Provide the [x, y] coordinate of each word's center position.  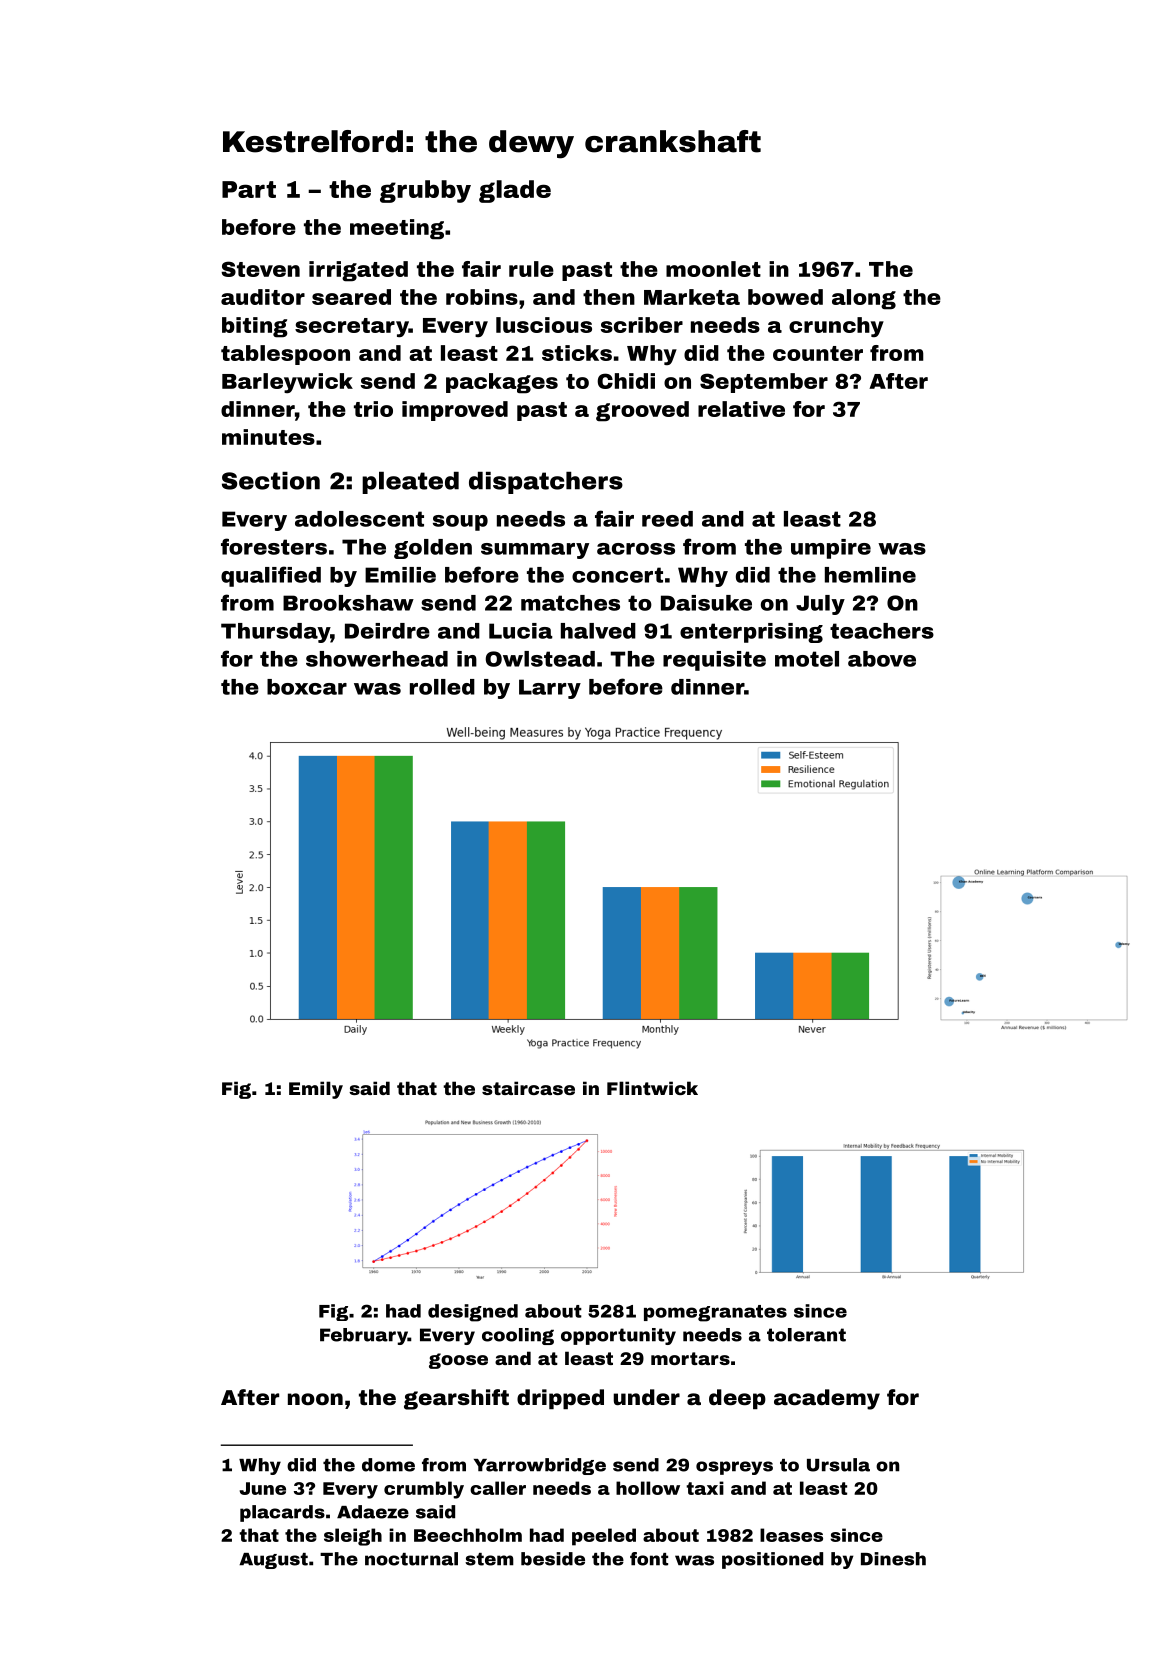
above [882, 659]
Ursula [838, 1465]
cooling [518, 1336]
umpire [831, 549]
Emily [316, 1090]
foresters [274, 546]
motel [807, 659]
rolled [442, 687]
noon [315, 1399]
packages [502, 383]
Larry [550, 689]
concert [617, 575]
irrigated [358, 271]
